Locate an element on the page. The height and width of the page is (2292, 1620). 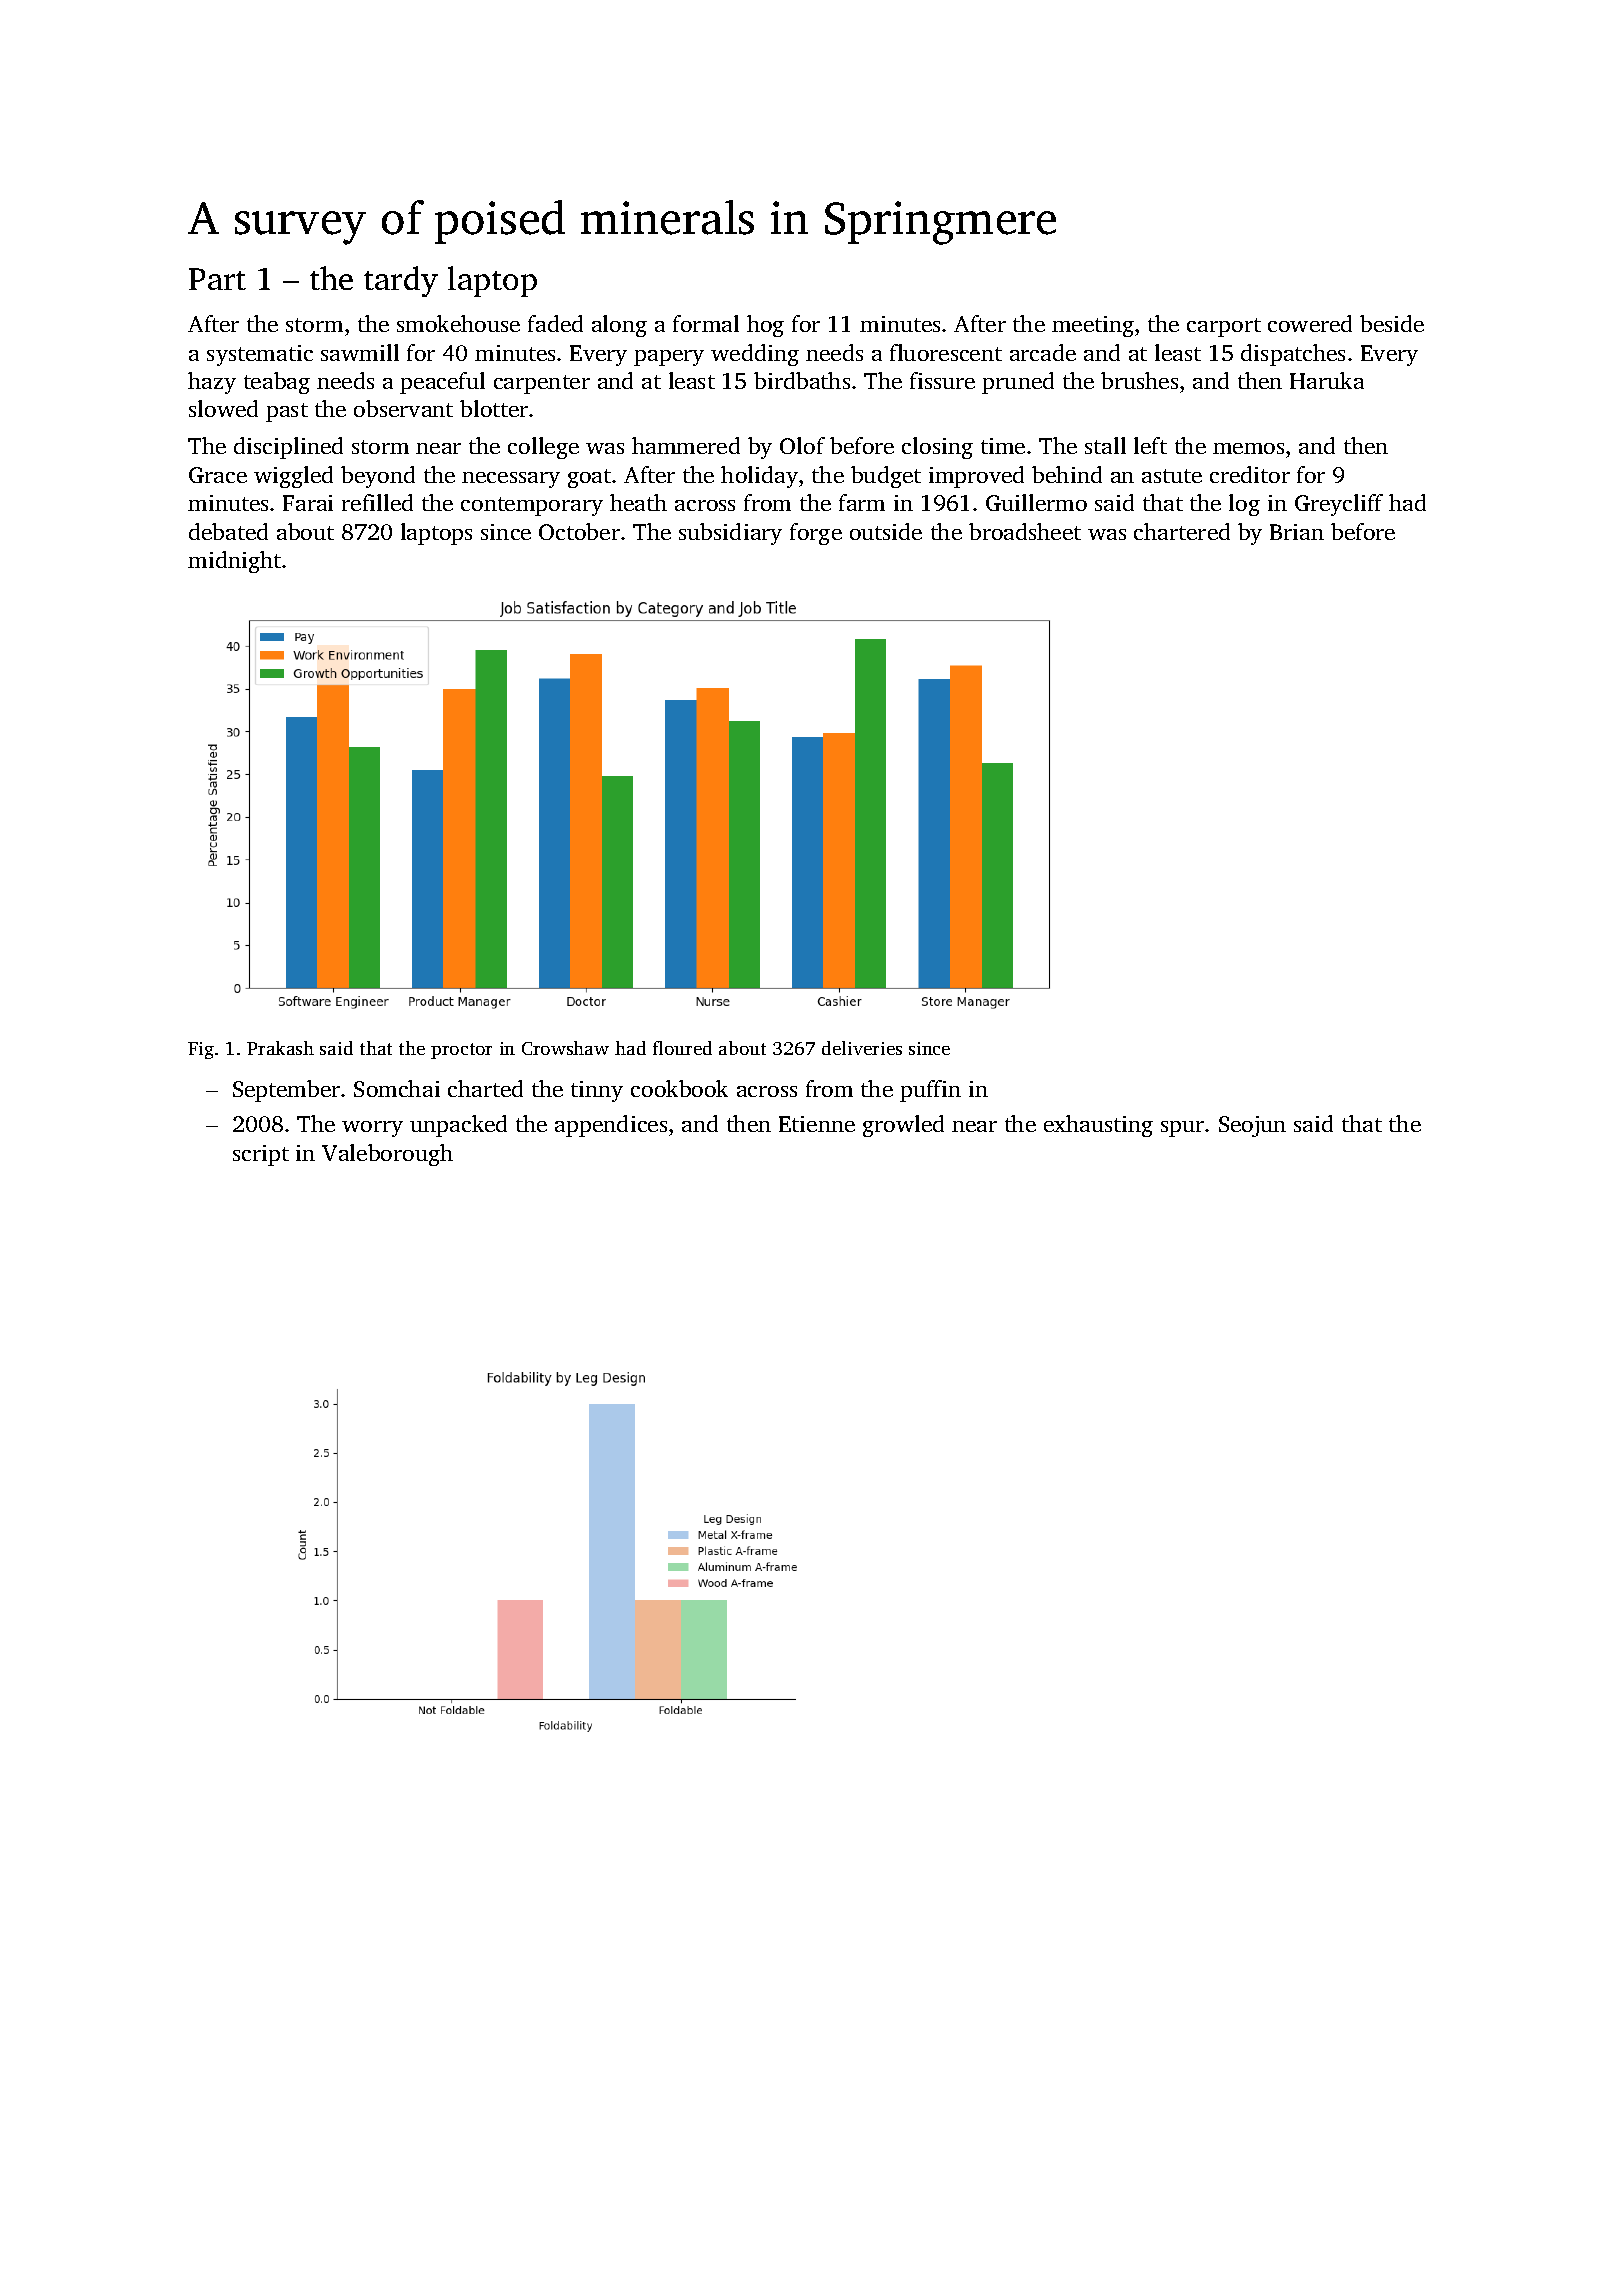
Seojun is located at coordinates (1252, 1126).
